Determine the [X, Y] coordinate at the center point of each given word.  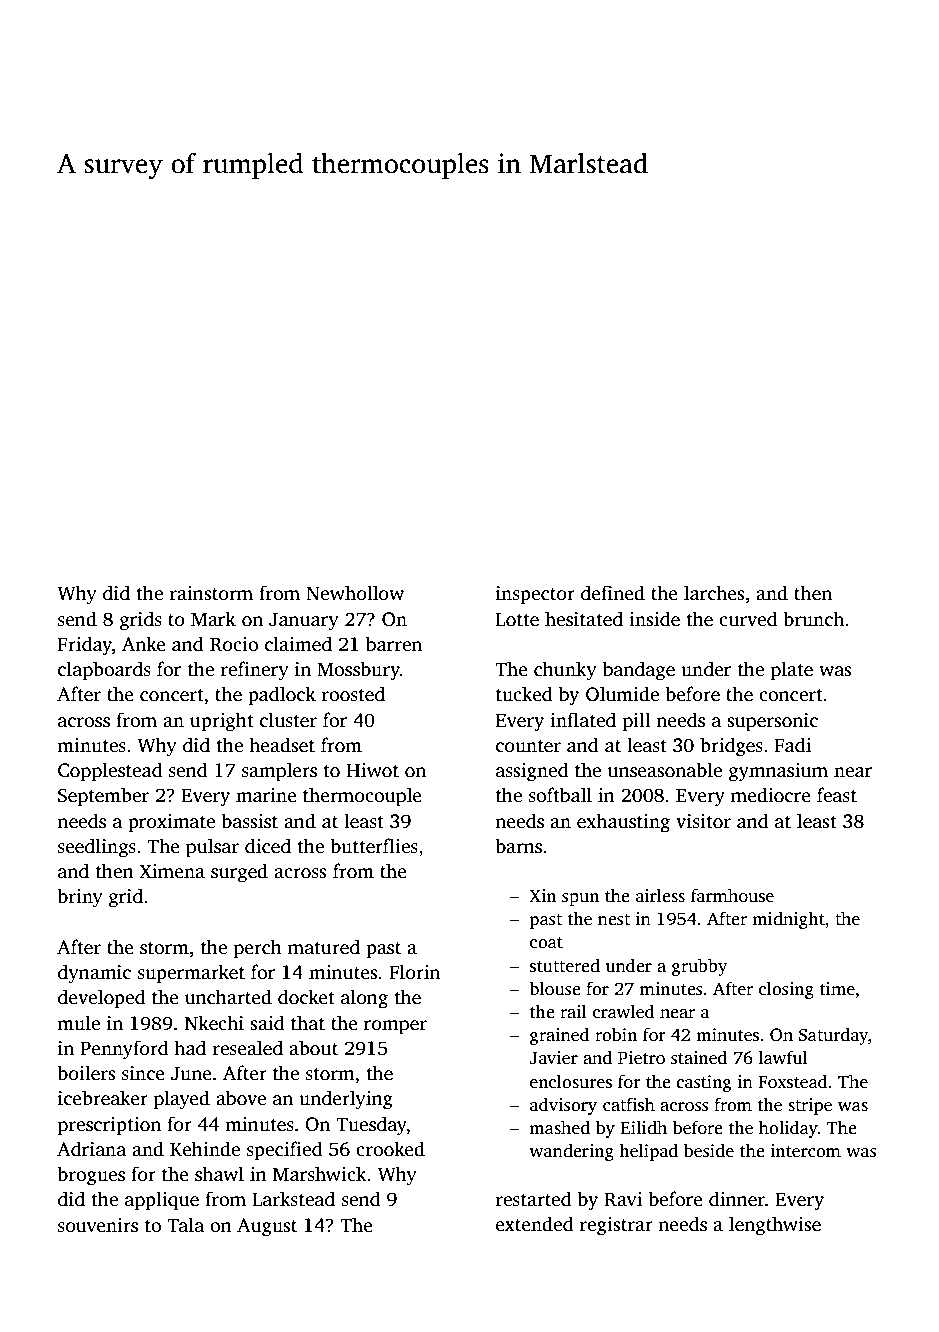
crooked [390, 1149]
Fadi [793, 745]
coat [546, 943]
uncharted [228, 997]
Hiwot [372, 770]
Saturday [833, 1036]
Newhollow [355, 593]
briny [80, 898]
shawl [219, 1174]
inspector [535, 595]
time [837, 989]
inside [654, 619]
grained [560, 1036]
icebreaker [103, 1098]
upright [222, 722]
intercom [805, 1151]
